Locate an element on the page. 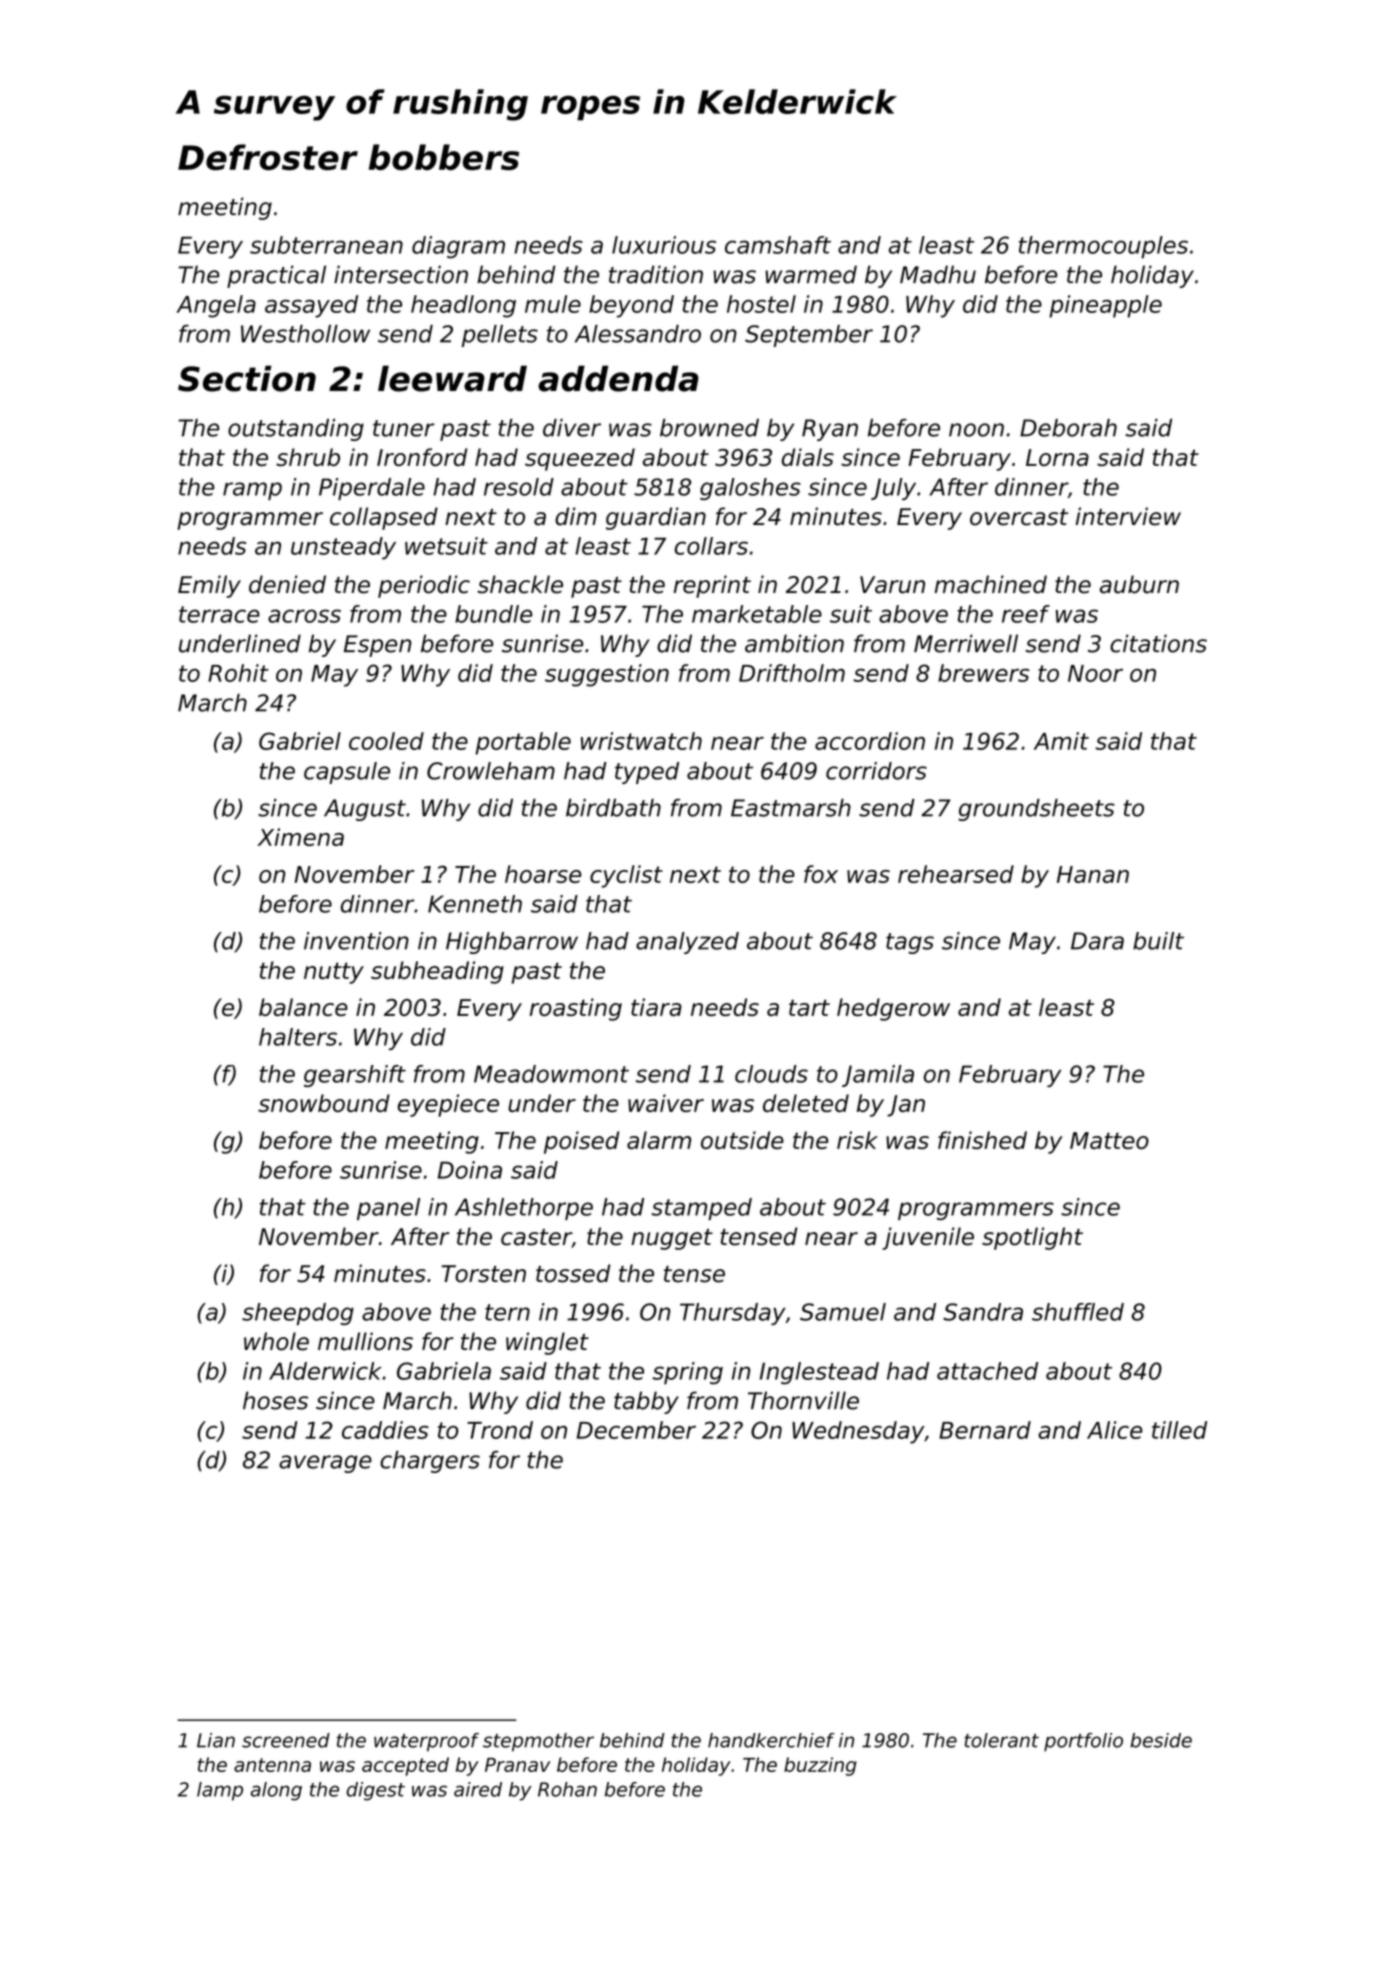 Image resolution: width=1386 pixels, height=1969 pixels. accepted is located at coordinates (405, 1766).
